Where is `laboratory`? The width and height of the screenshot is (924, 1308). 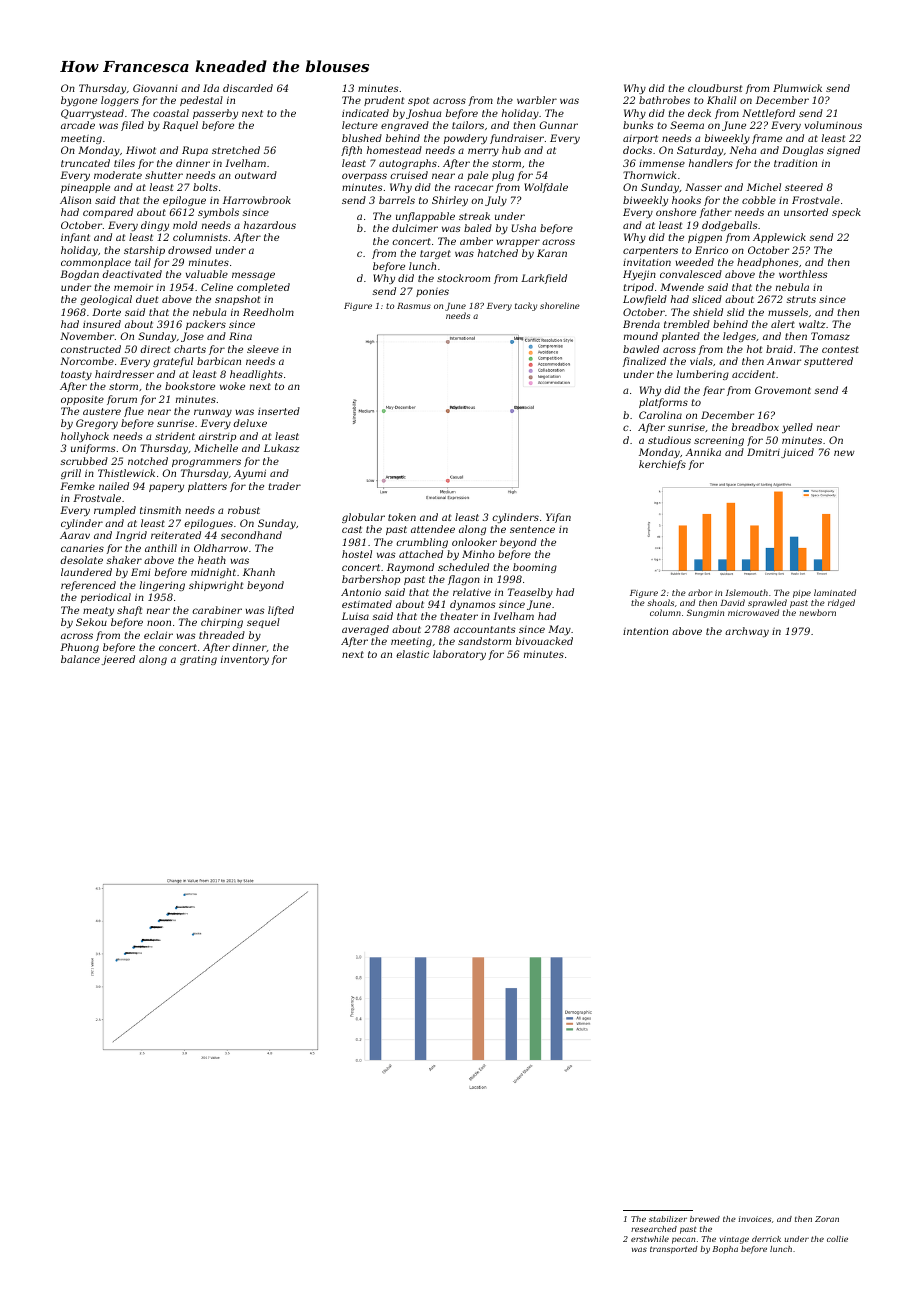 laboratory is located at coordinates (459, 655).
